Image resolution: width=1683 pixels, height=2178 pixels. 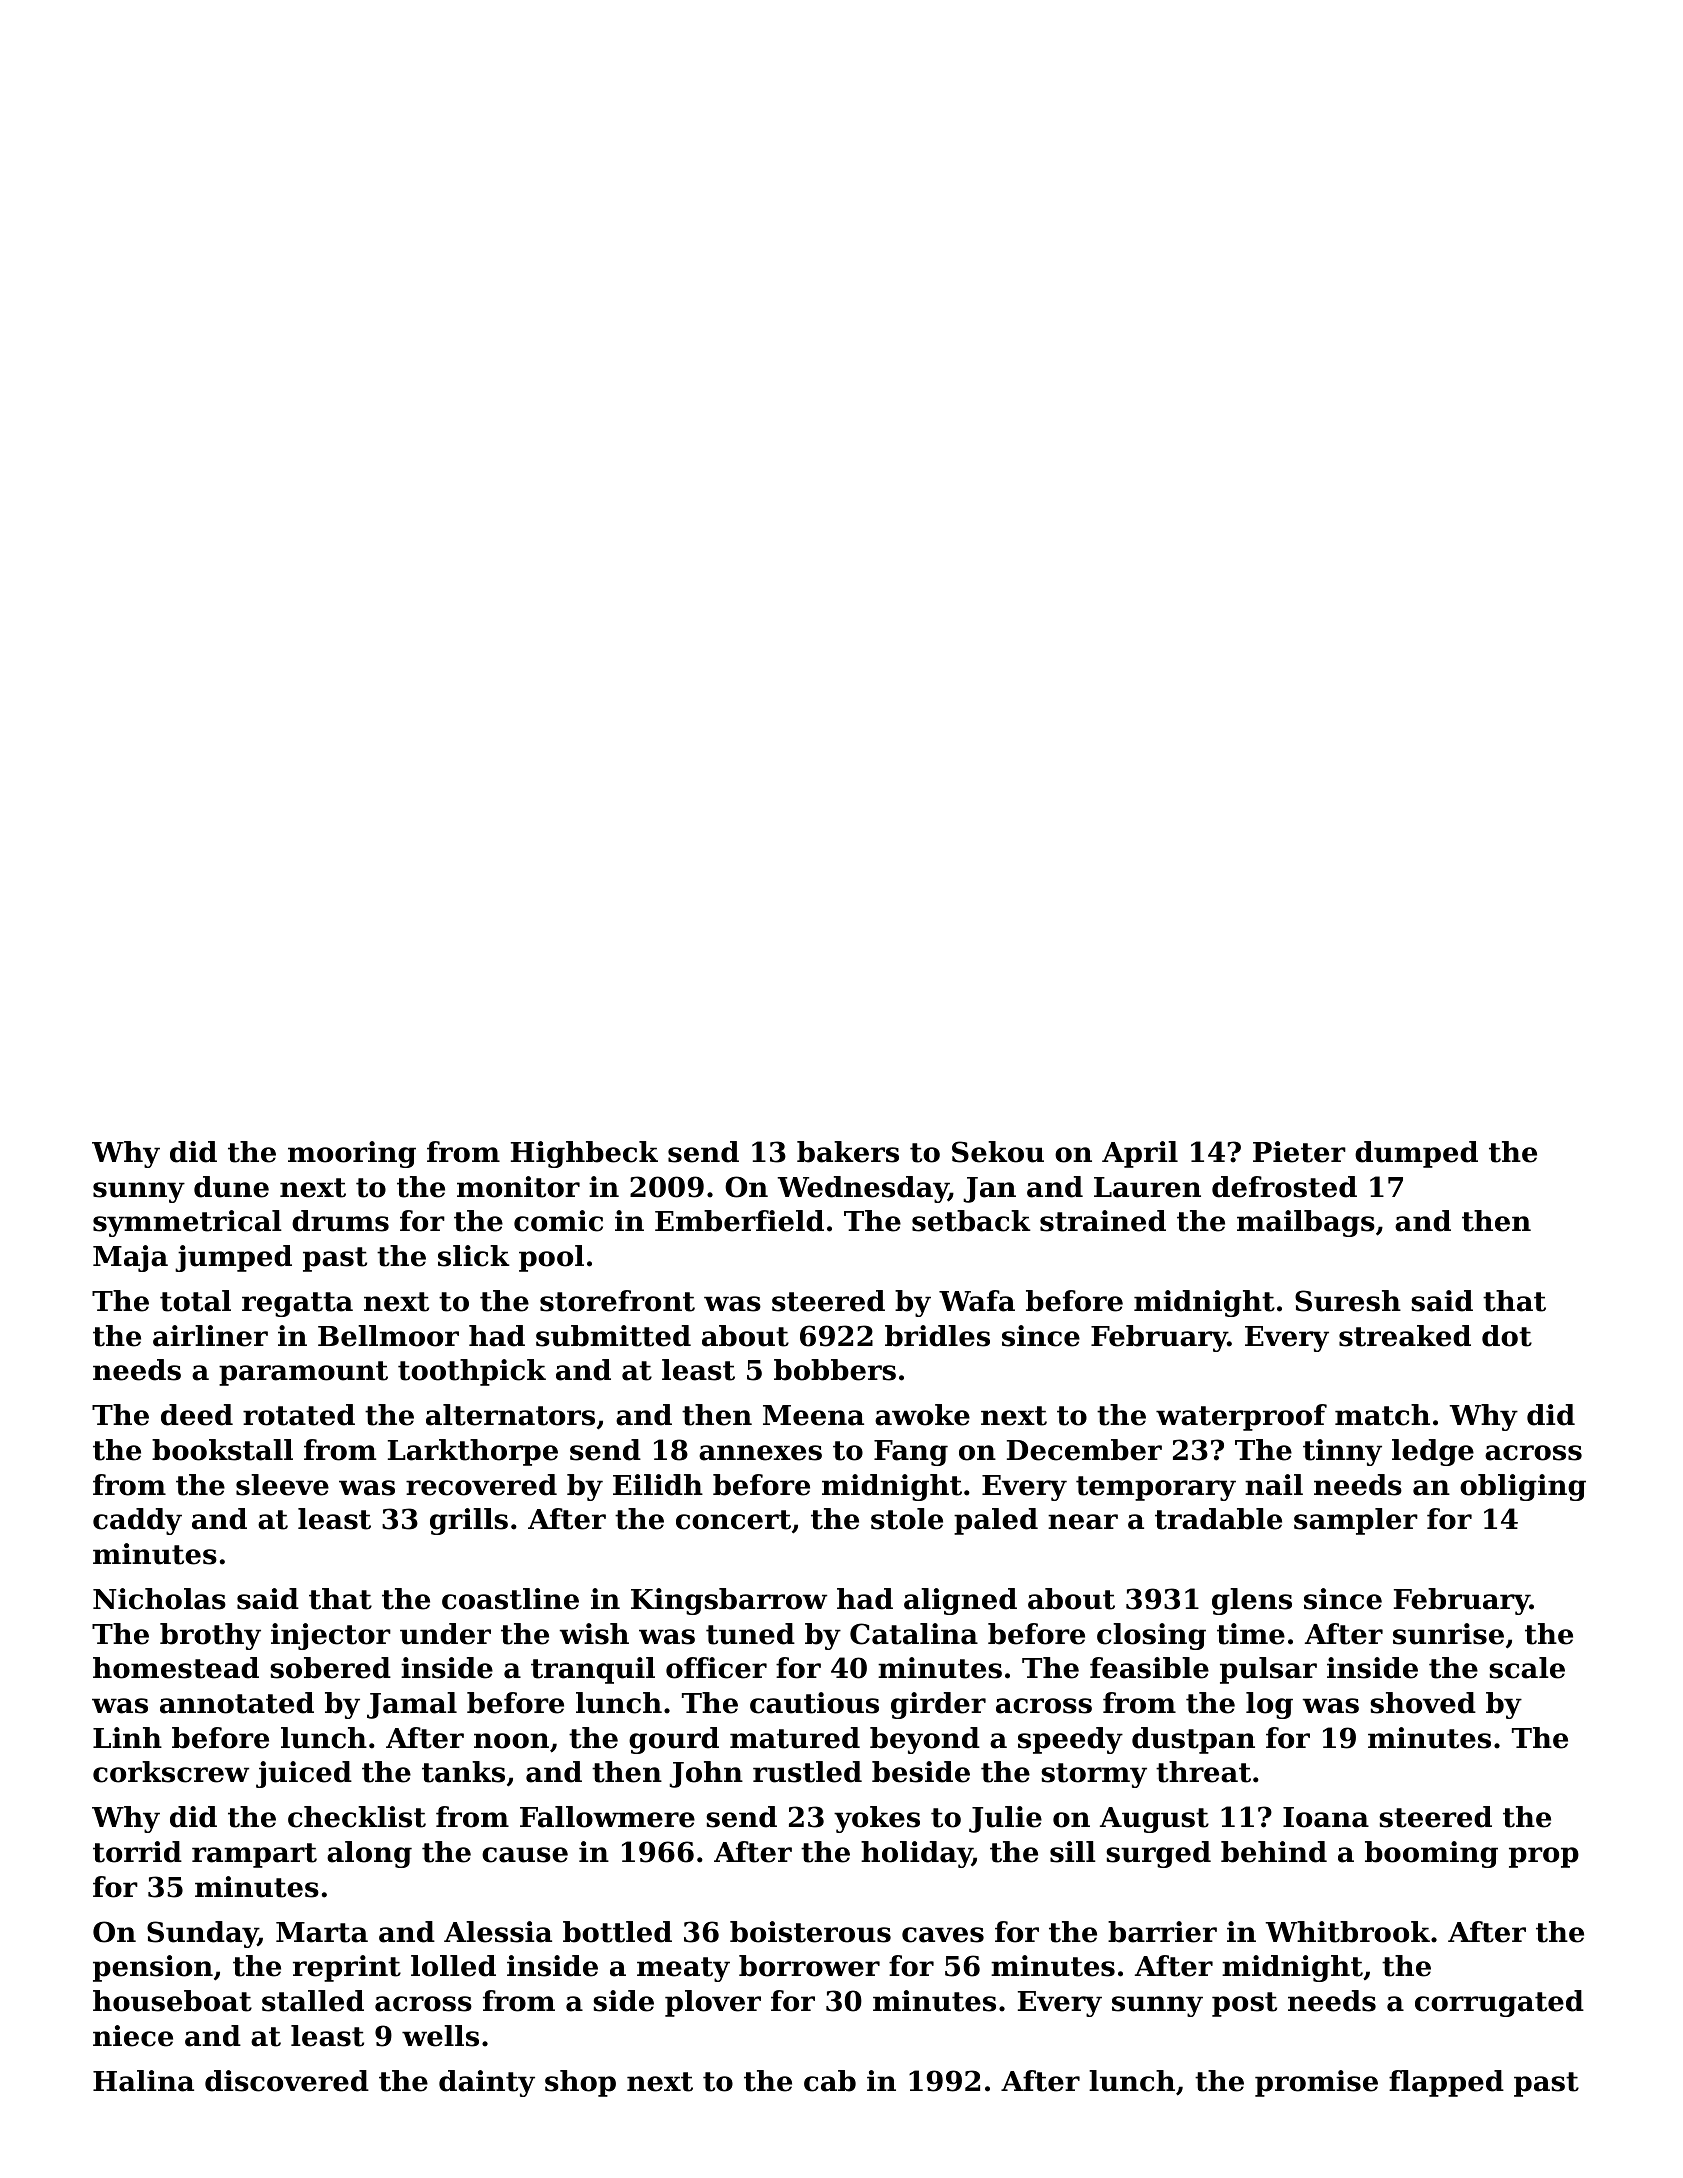 I want to click on airliner, so click(x=210, y=1336).
